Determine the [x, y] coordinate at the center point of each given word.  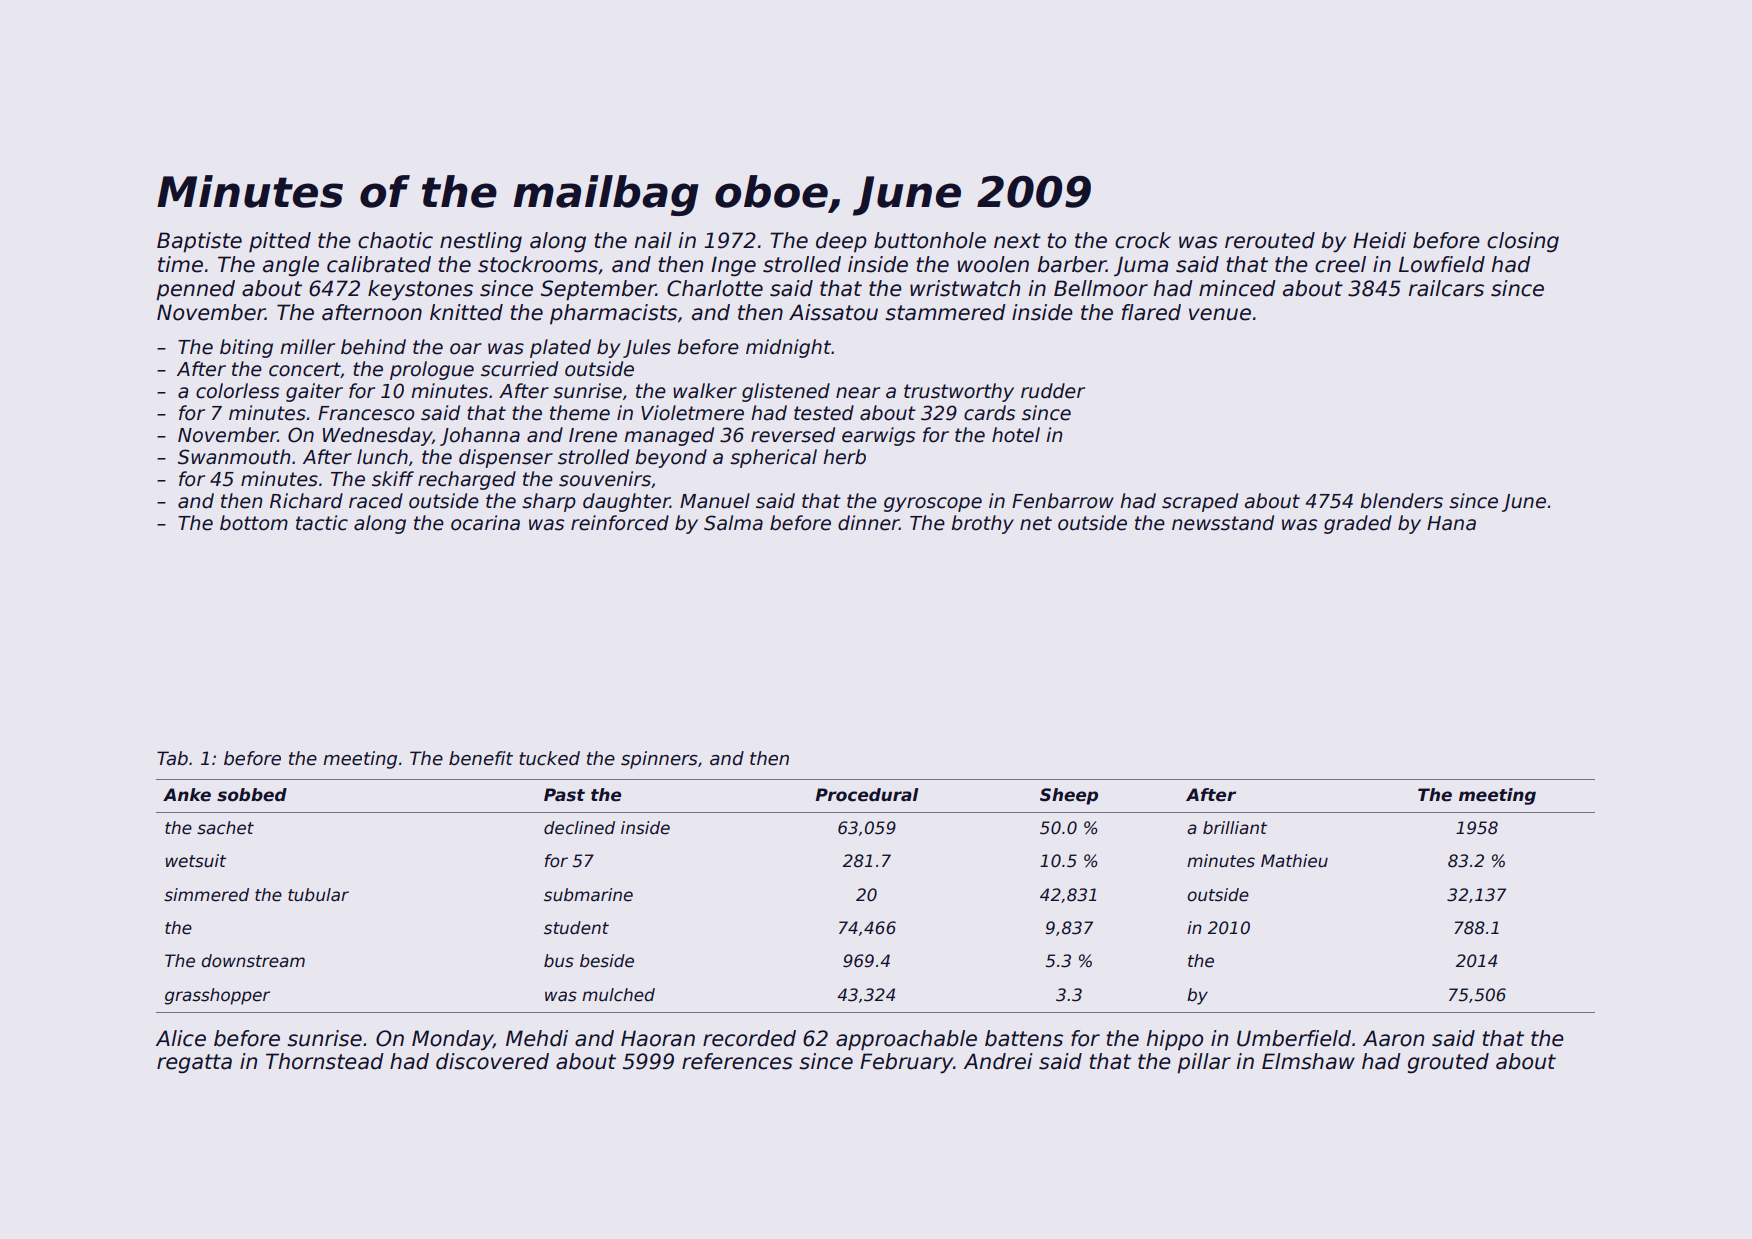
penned [195, 290]
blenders [1401, 501]
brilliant [1235, 828]
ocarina [485, 523]
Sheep [1069, 796]
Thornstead [325, 1061]
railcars [1446, 288]
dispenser [506, 458]
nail [653, 240]
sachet [225, 828]
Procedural [867, 795]
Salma [733, 523]
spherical [773, 458]
